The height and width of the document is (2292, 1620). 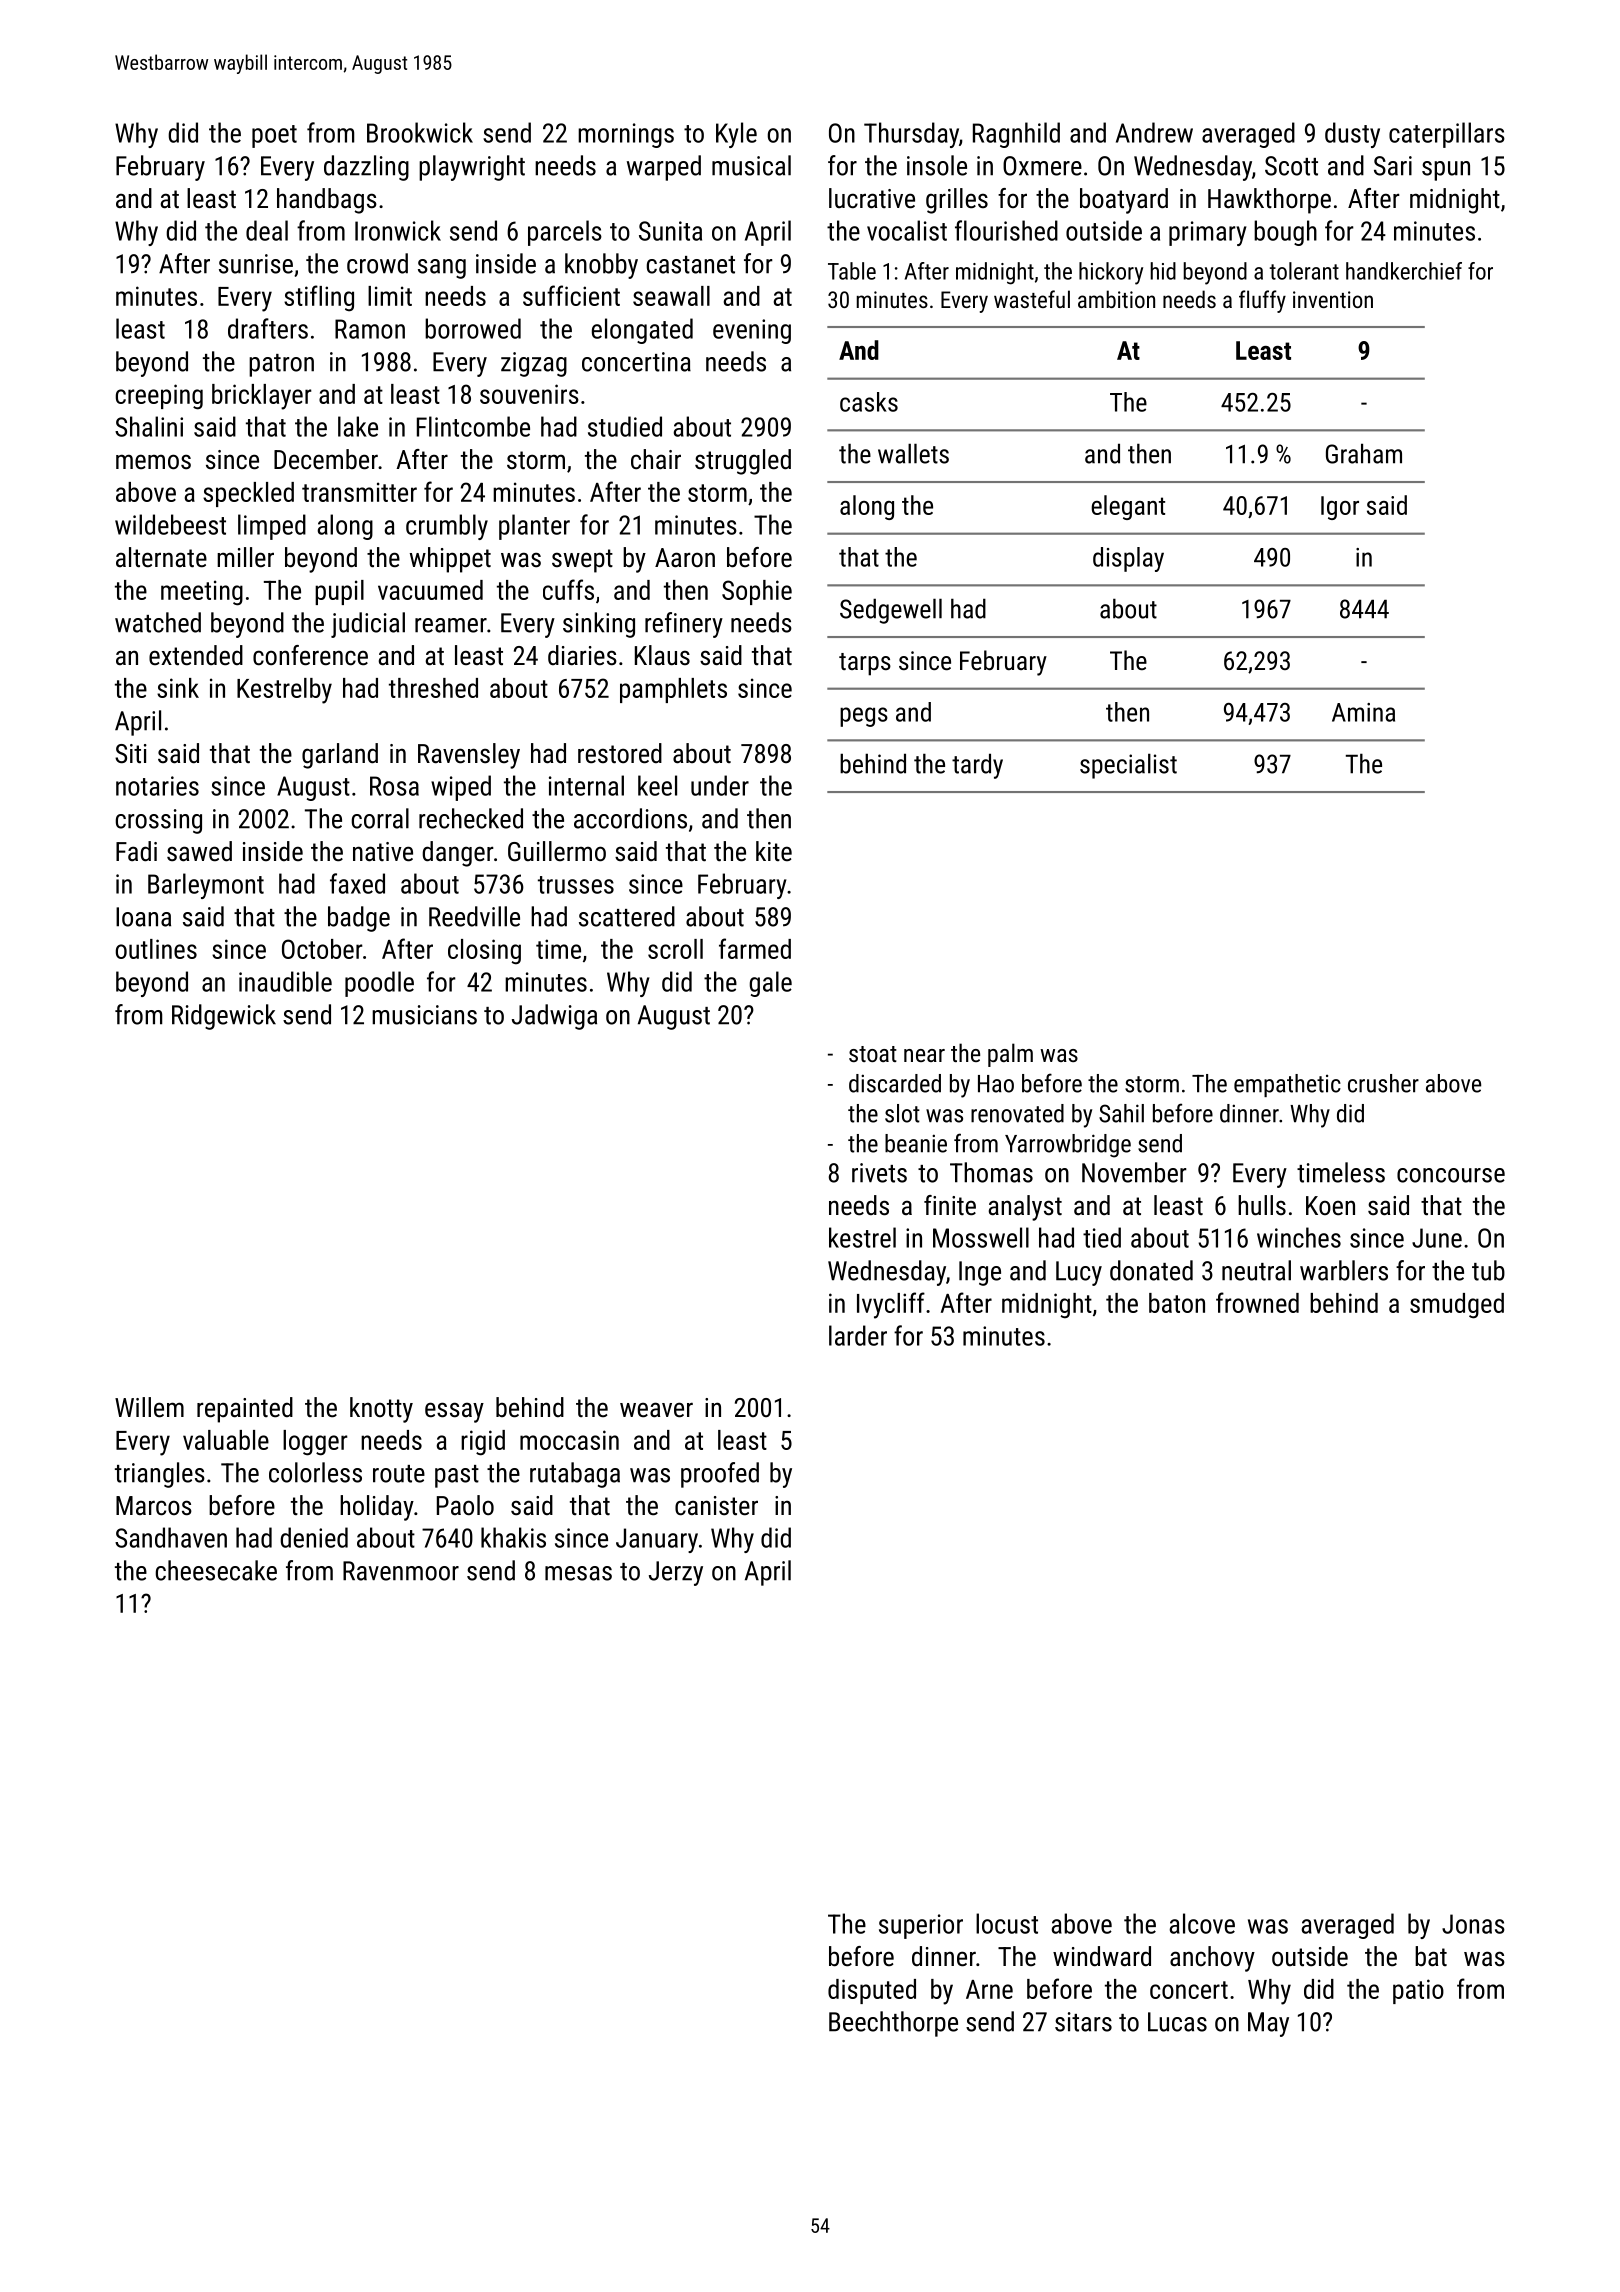 What do you see at coordinates (770, 984) in the document?
I see `gale` at bounding box center [770, 984].
